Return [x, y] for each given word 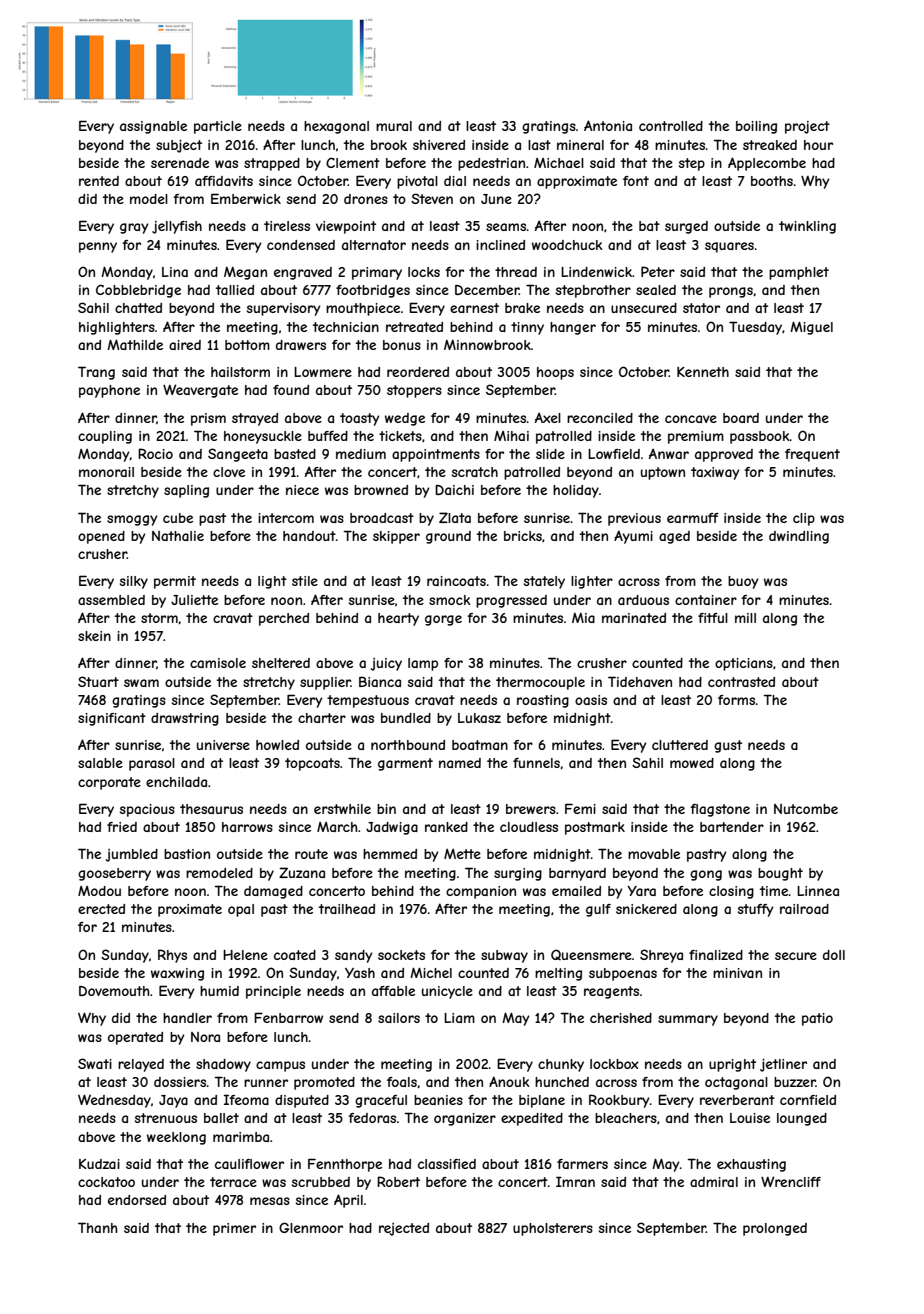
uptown [663, 473]
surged [686, 227]
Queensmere [591, 954]
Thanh [98, 1227]
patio [817, 1019]
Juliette [194, 600]
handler [187, 1018]
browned [381, 490]
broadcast [382, 518]
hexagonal [336, 127]
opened [101, 537]
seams [506, 227]
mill [745, 618]
